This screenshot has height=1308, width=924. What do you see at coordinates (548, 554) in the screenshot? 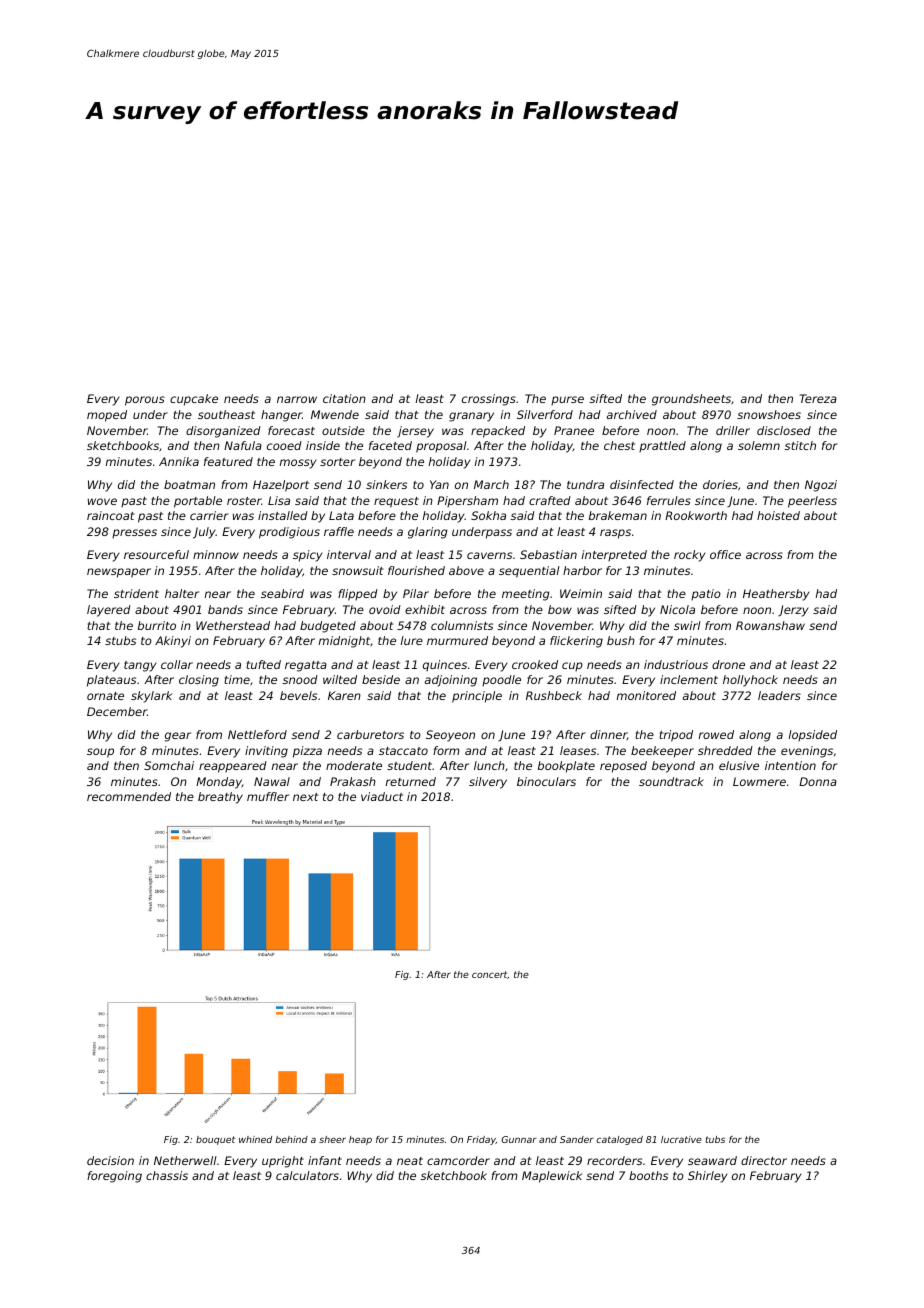
I see `Sebastian` at bounding box center [548, 554].
